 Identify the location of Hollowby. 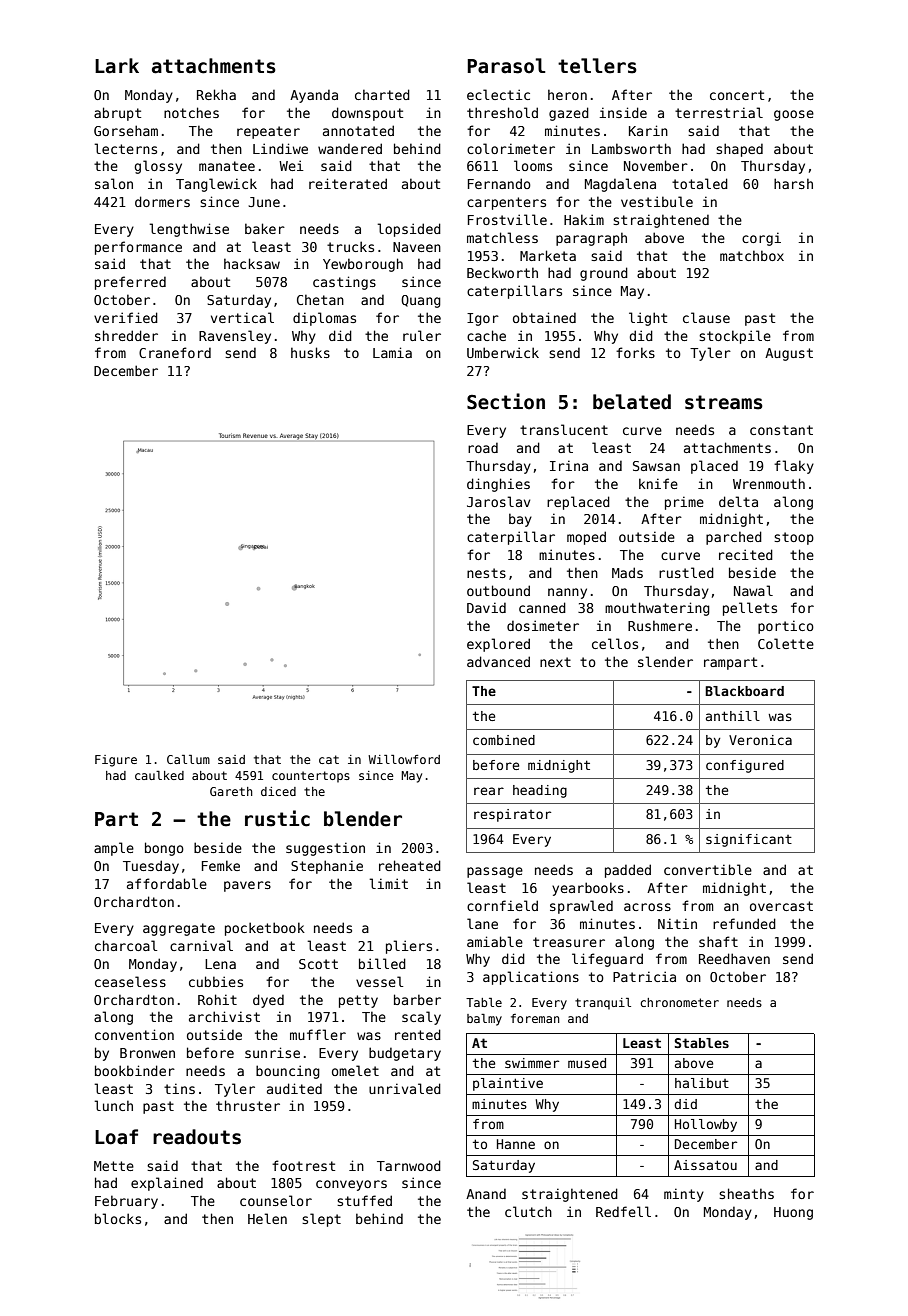
(706, 1125).
